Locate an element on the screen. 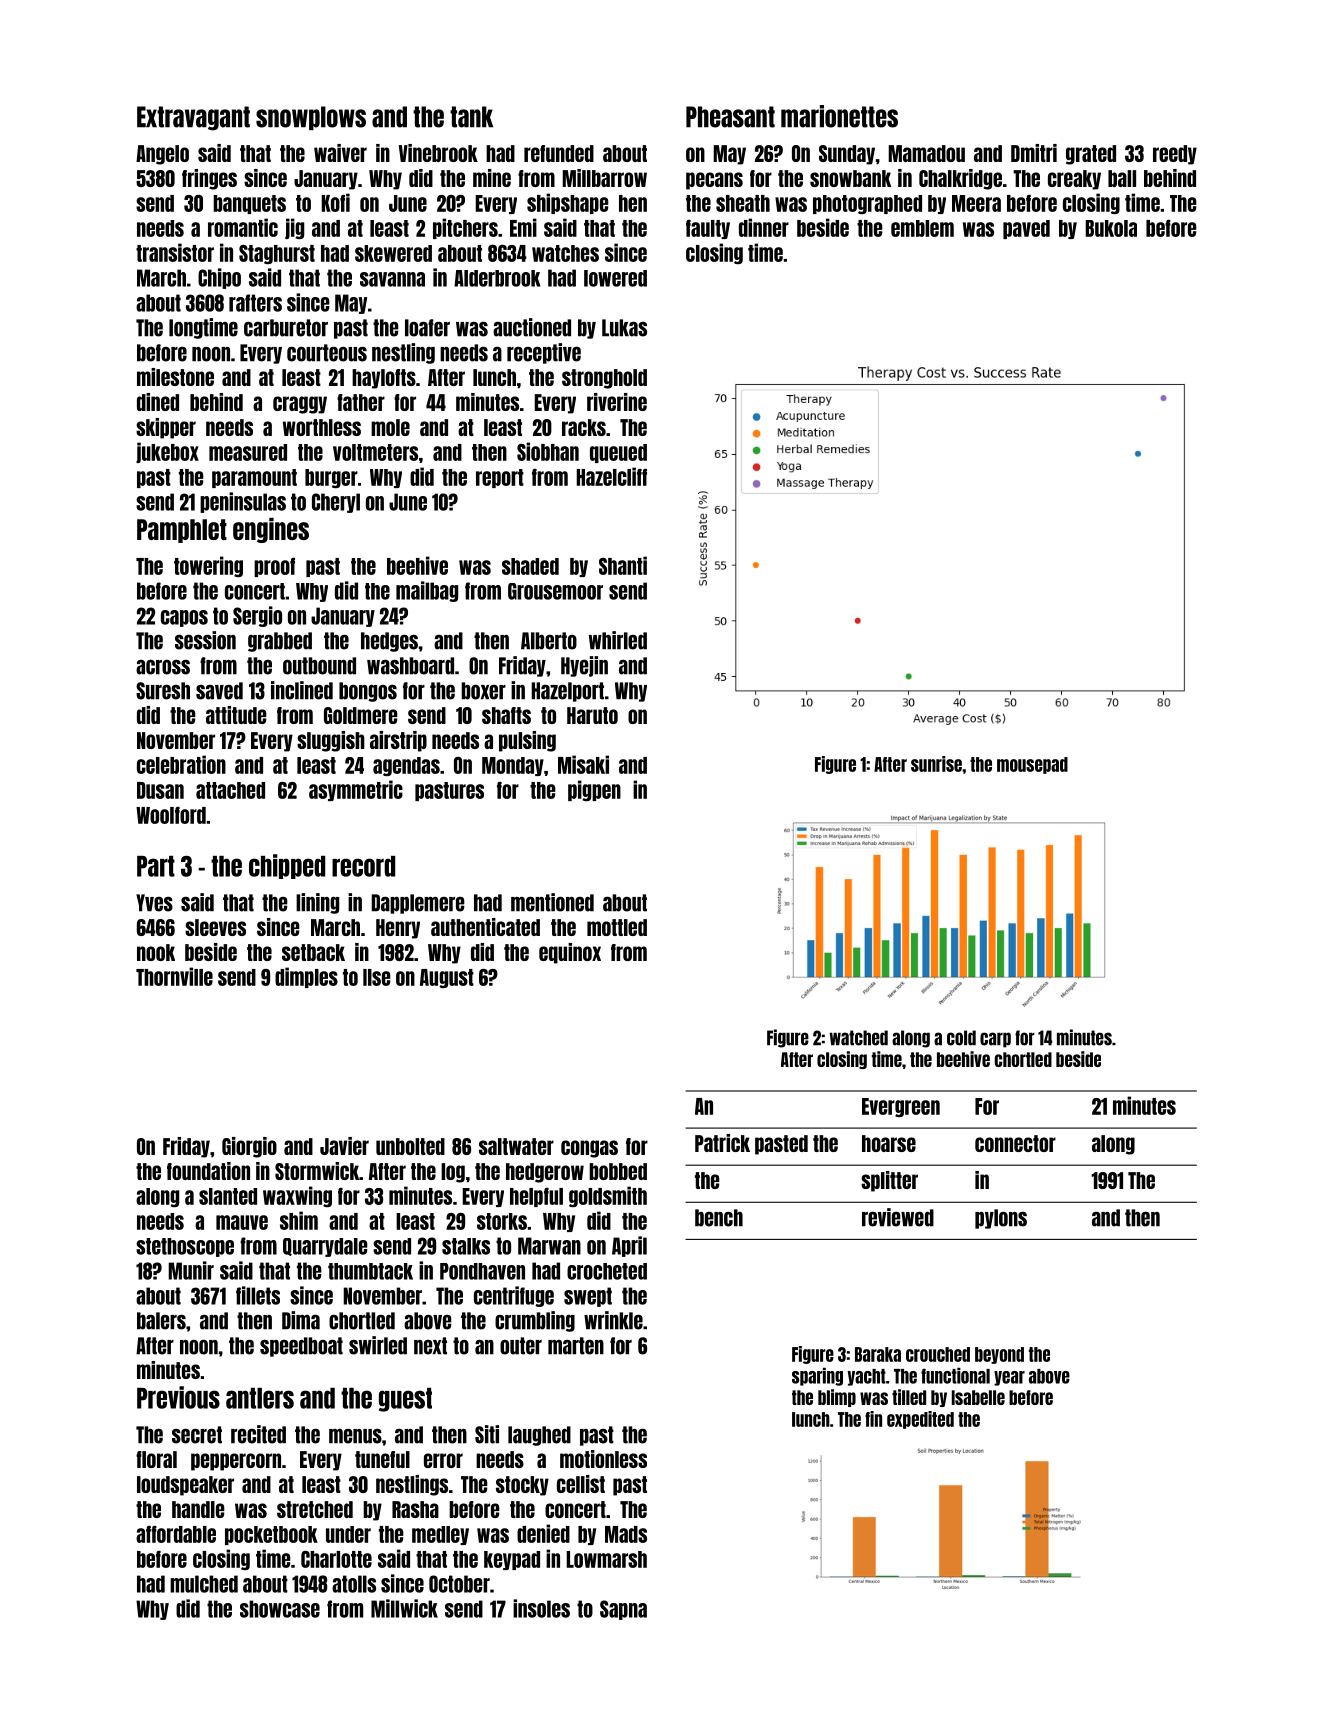 The width and height of the screenshot is (1333, 1725). connector is located at coordinates (1015, 1143).
